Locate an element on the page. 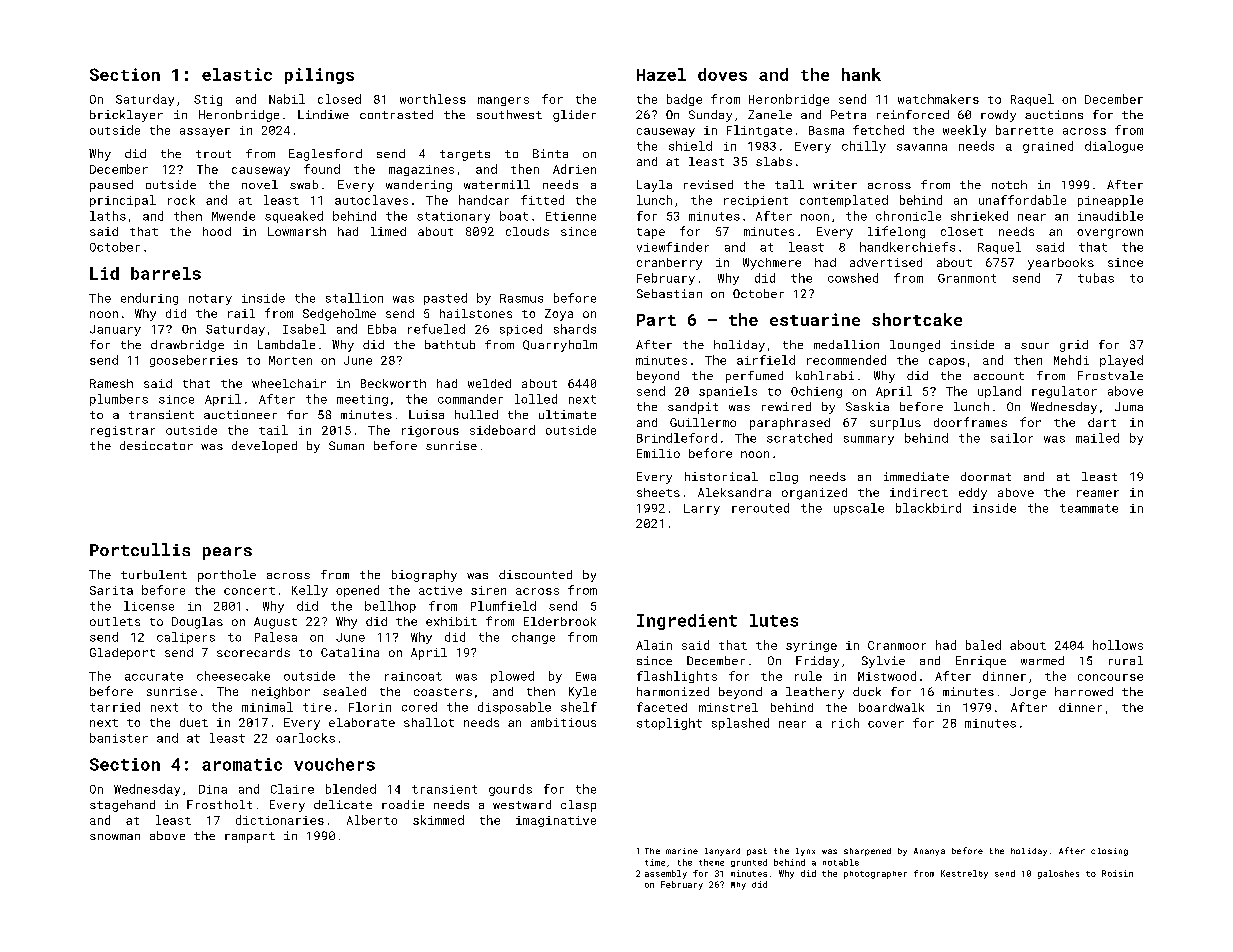  pilings is located at coordinates (319, 76).
